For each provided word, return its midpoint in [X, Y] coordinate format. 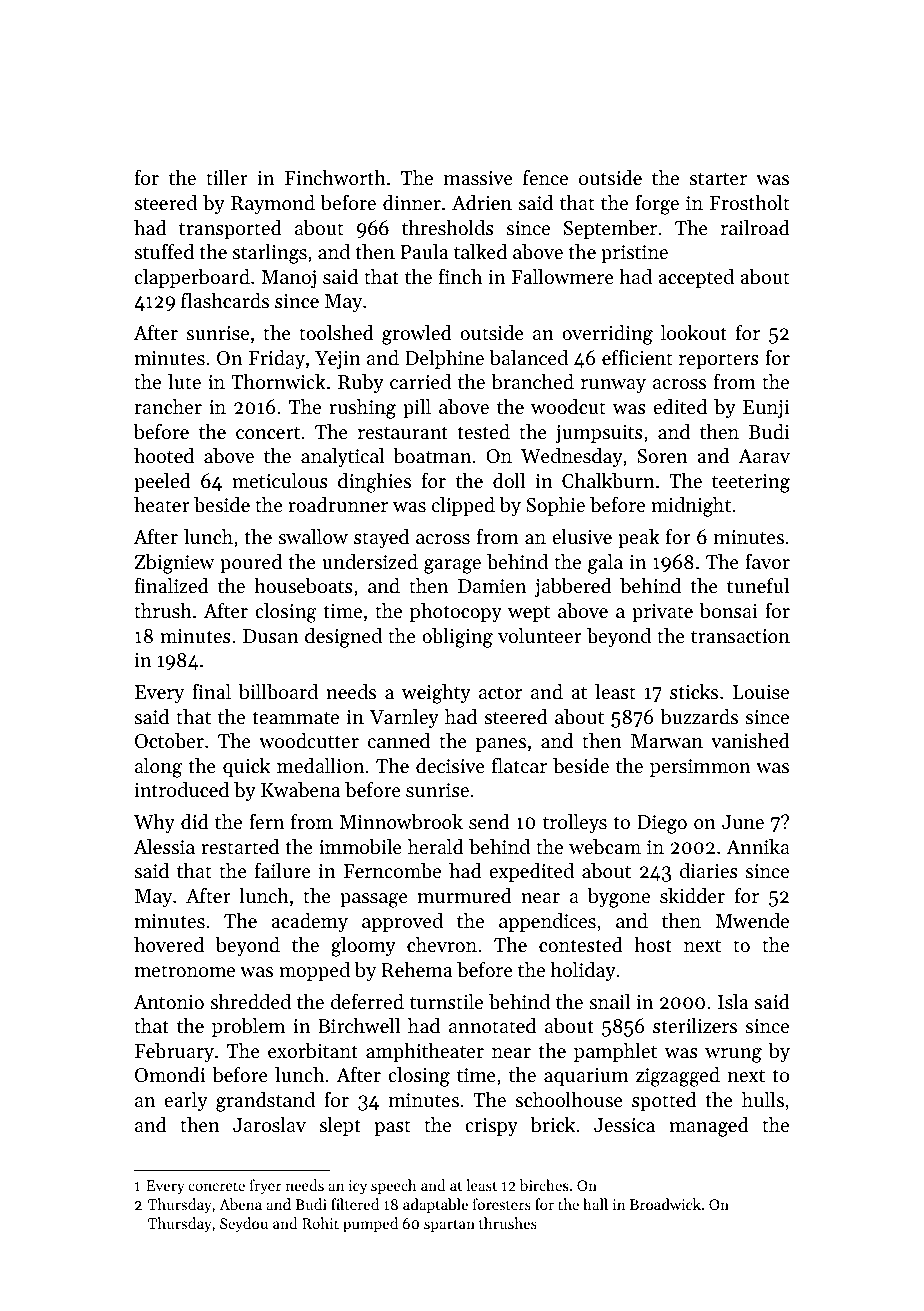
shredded [250, 1002]
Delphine [444, 359]
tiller [227, 177]
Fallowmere [563, 277]
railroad [755, 227]
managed [709, 1127]
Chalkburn [608, 481]
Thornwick [278, 382]
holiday [583, 972]
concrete [216, 1186]
